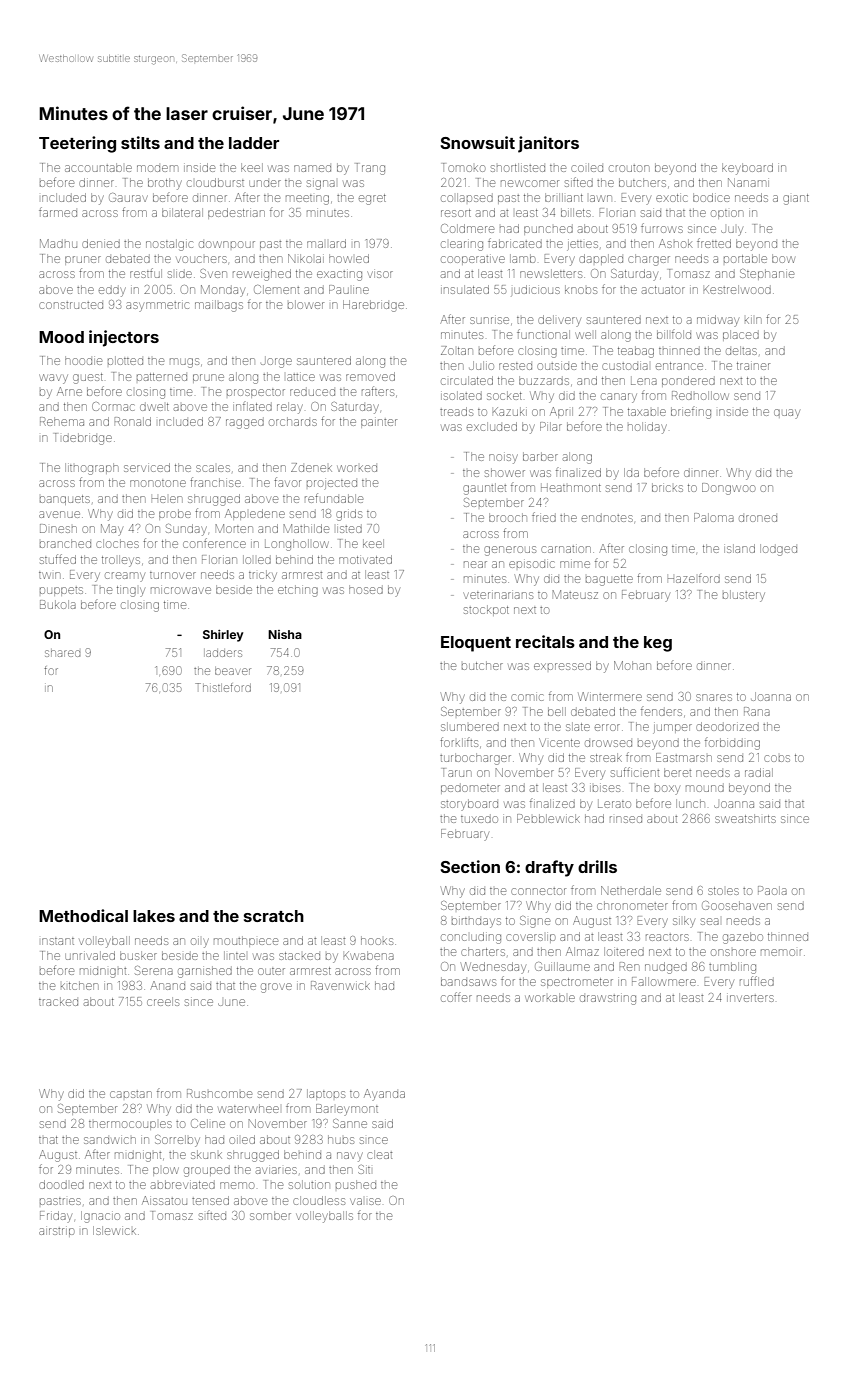 The image size is (849, 1400). I want to click on Celine, so click(208, 1123).
